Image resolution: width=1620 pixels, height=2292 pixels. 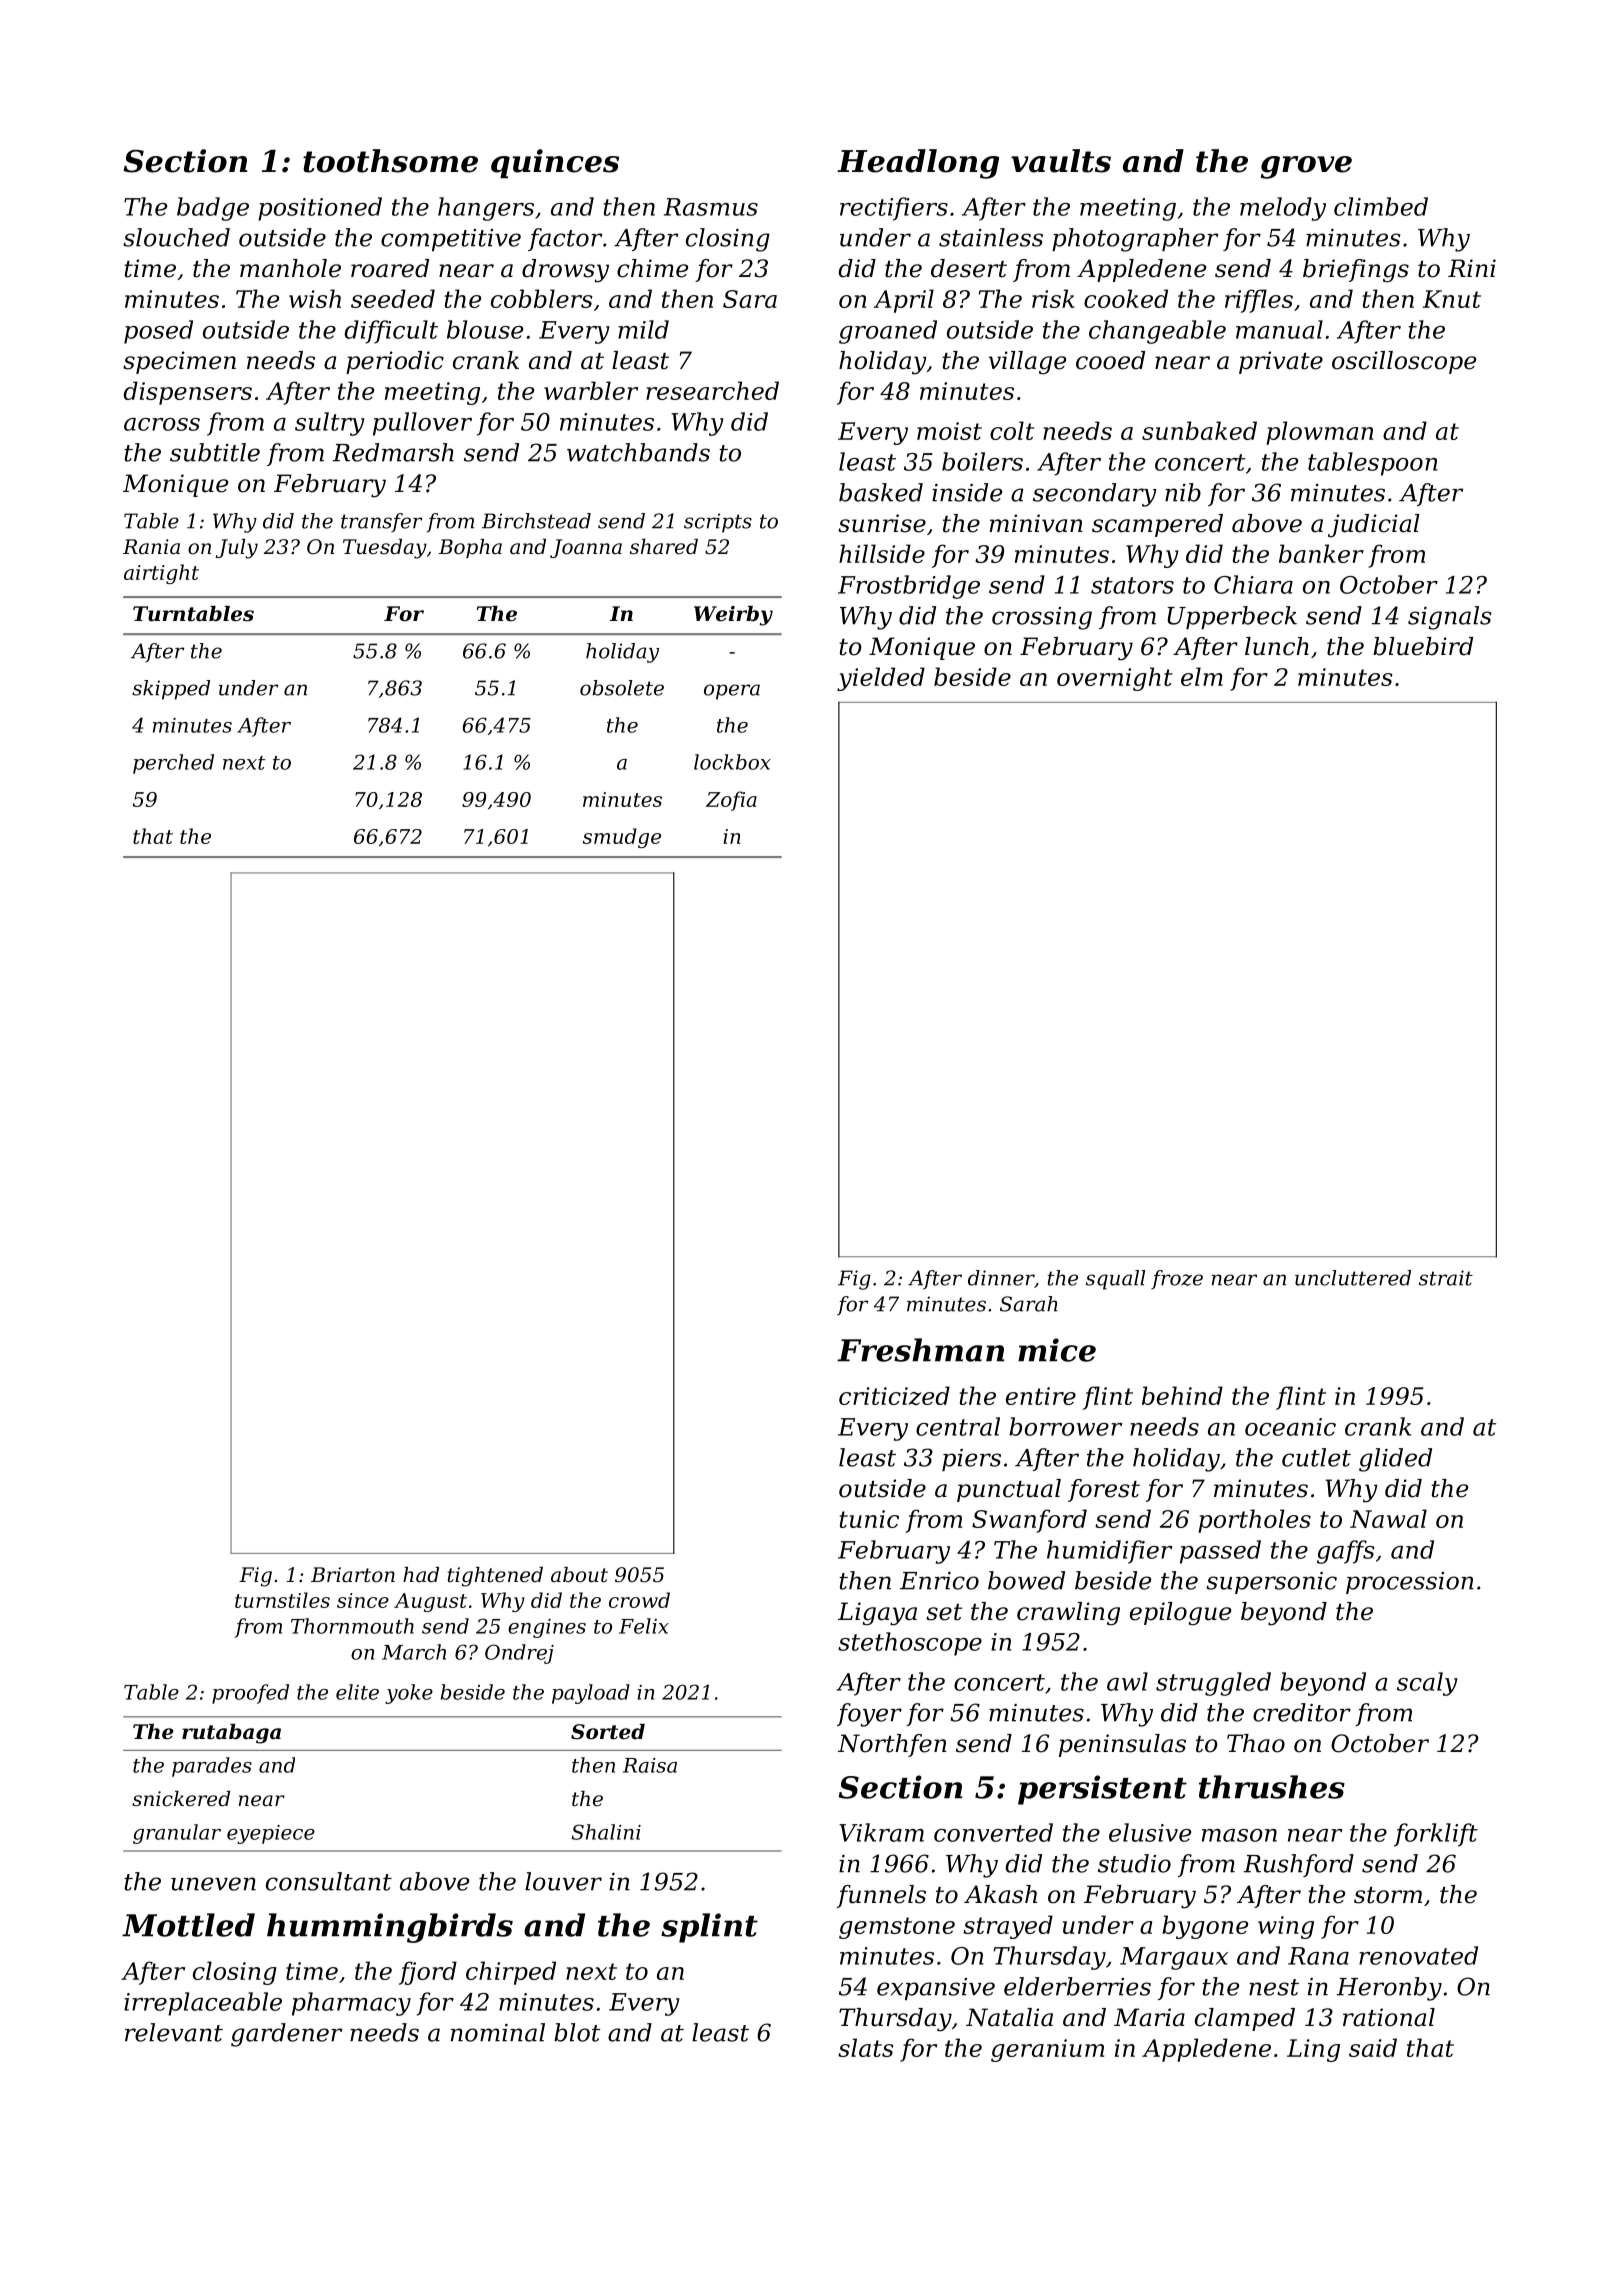 I want to click on strait, so click(x=1446, y=1278).
